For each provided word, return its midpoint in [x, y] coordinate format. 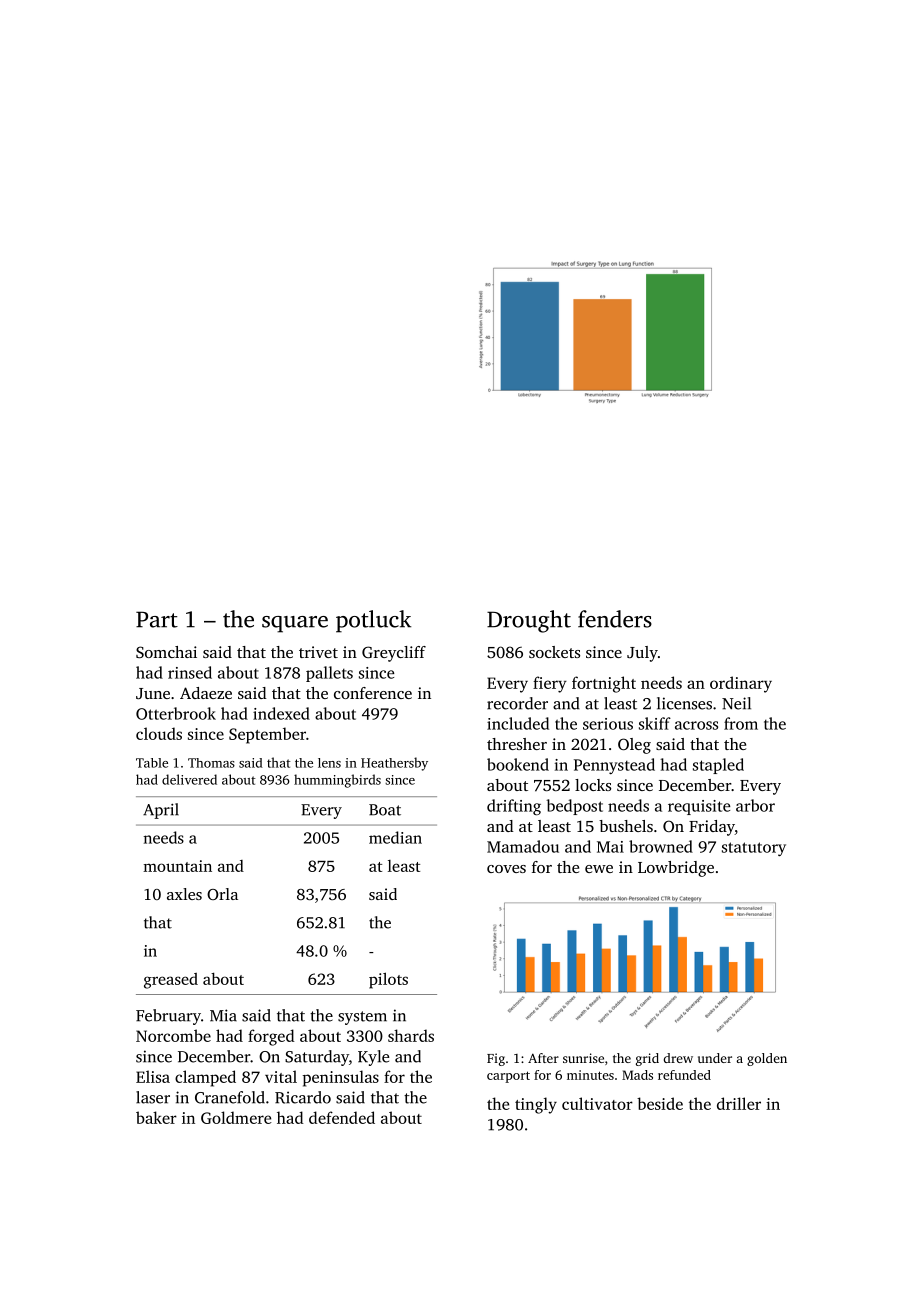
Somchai [166, 652]
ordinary [741, 684]
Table [152, 763]
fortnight [604, 684]
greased [171, 981]
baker [156, 1117]
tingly [536, 1105]
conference [373, 693]
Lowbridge [676, 869]
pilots [388, 980]
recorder [517, 703]
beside [660, 1103]
